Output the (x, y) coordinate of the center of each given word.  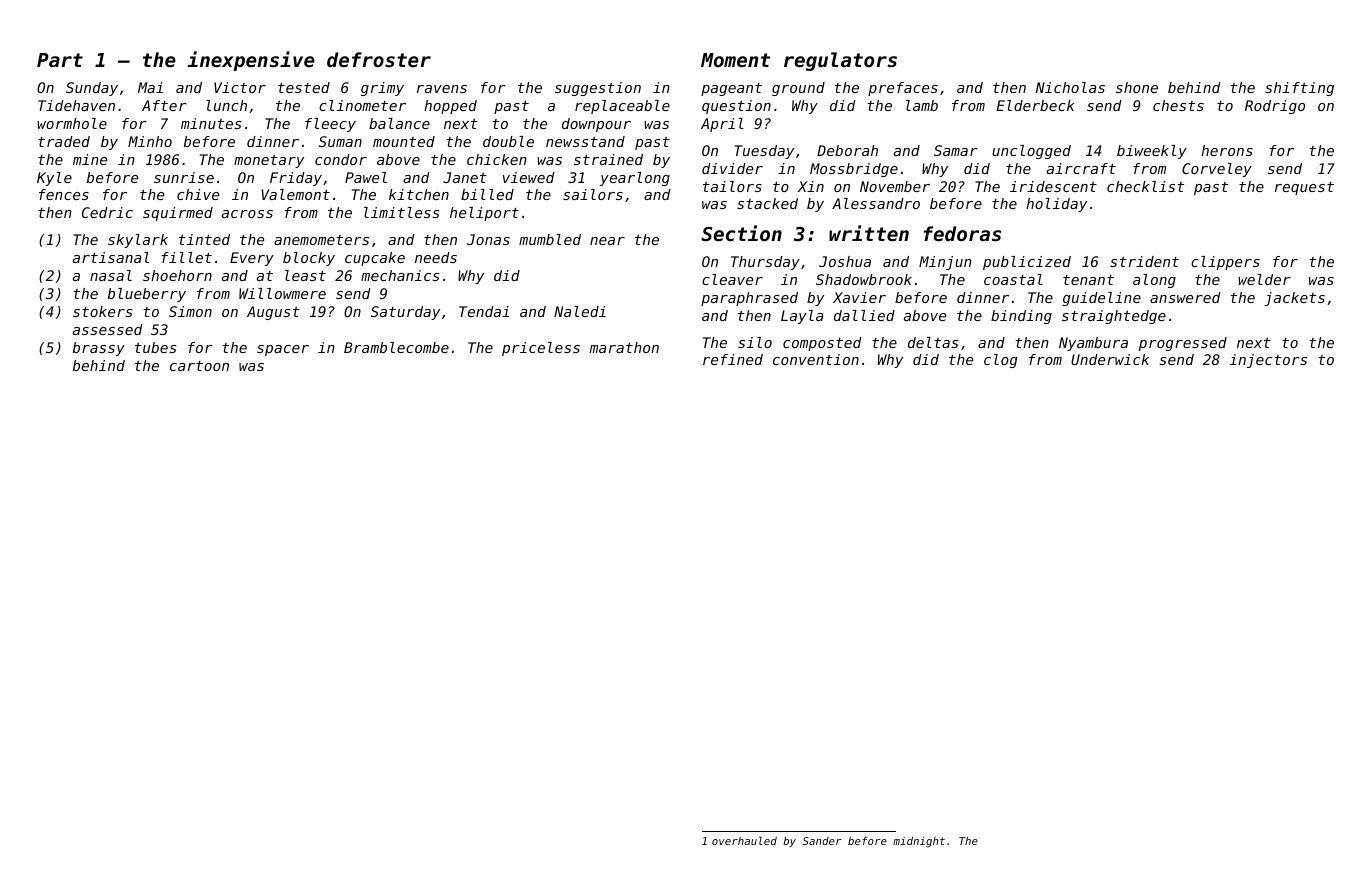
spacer (283, 350)
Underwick (1110, 359)
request (1304, 188)
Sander (822, 841)
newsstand (585, 141)
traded (64, 141)
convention (816, 359)
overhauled (744, 840)
